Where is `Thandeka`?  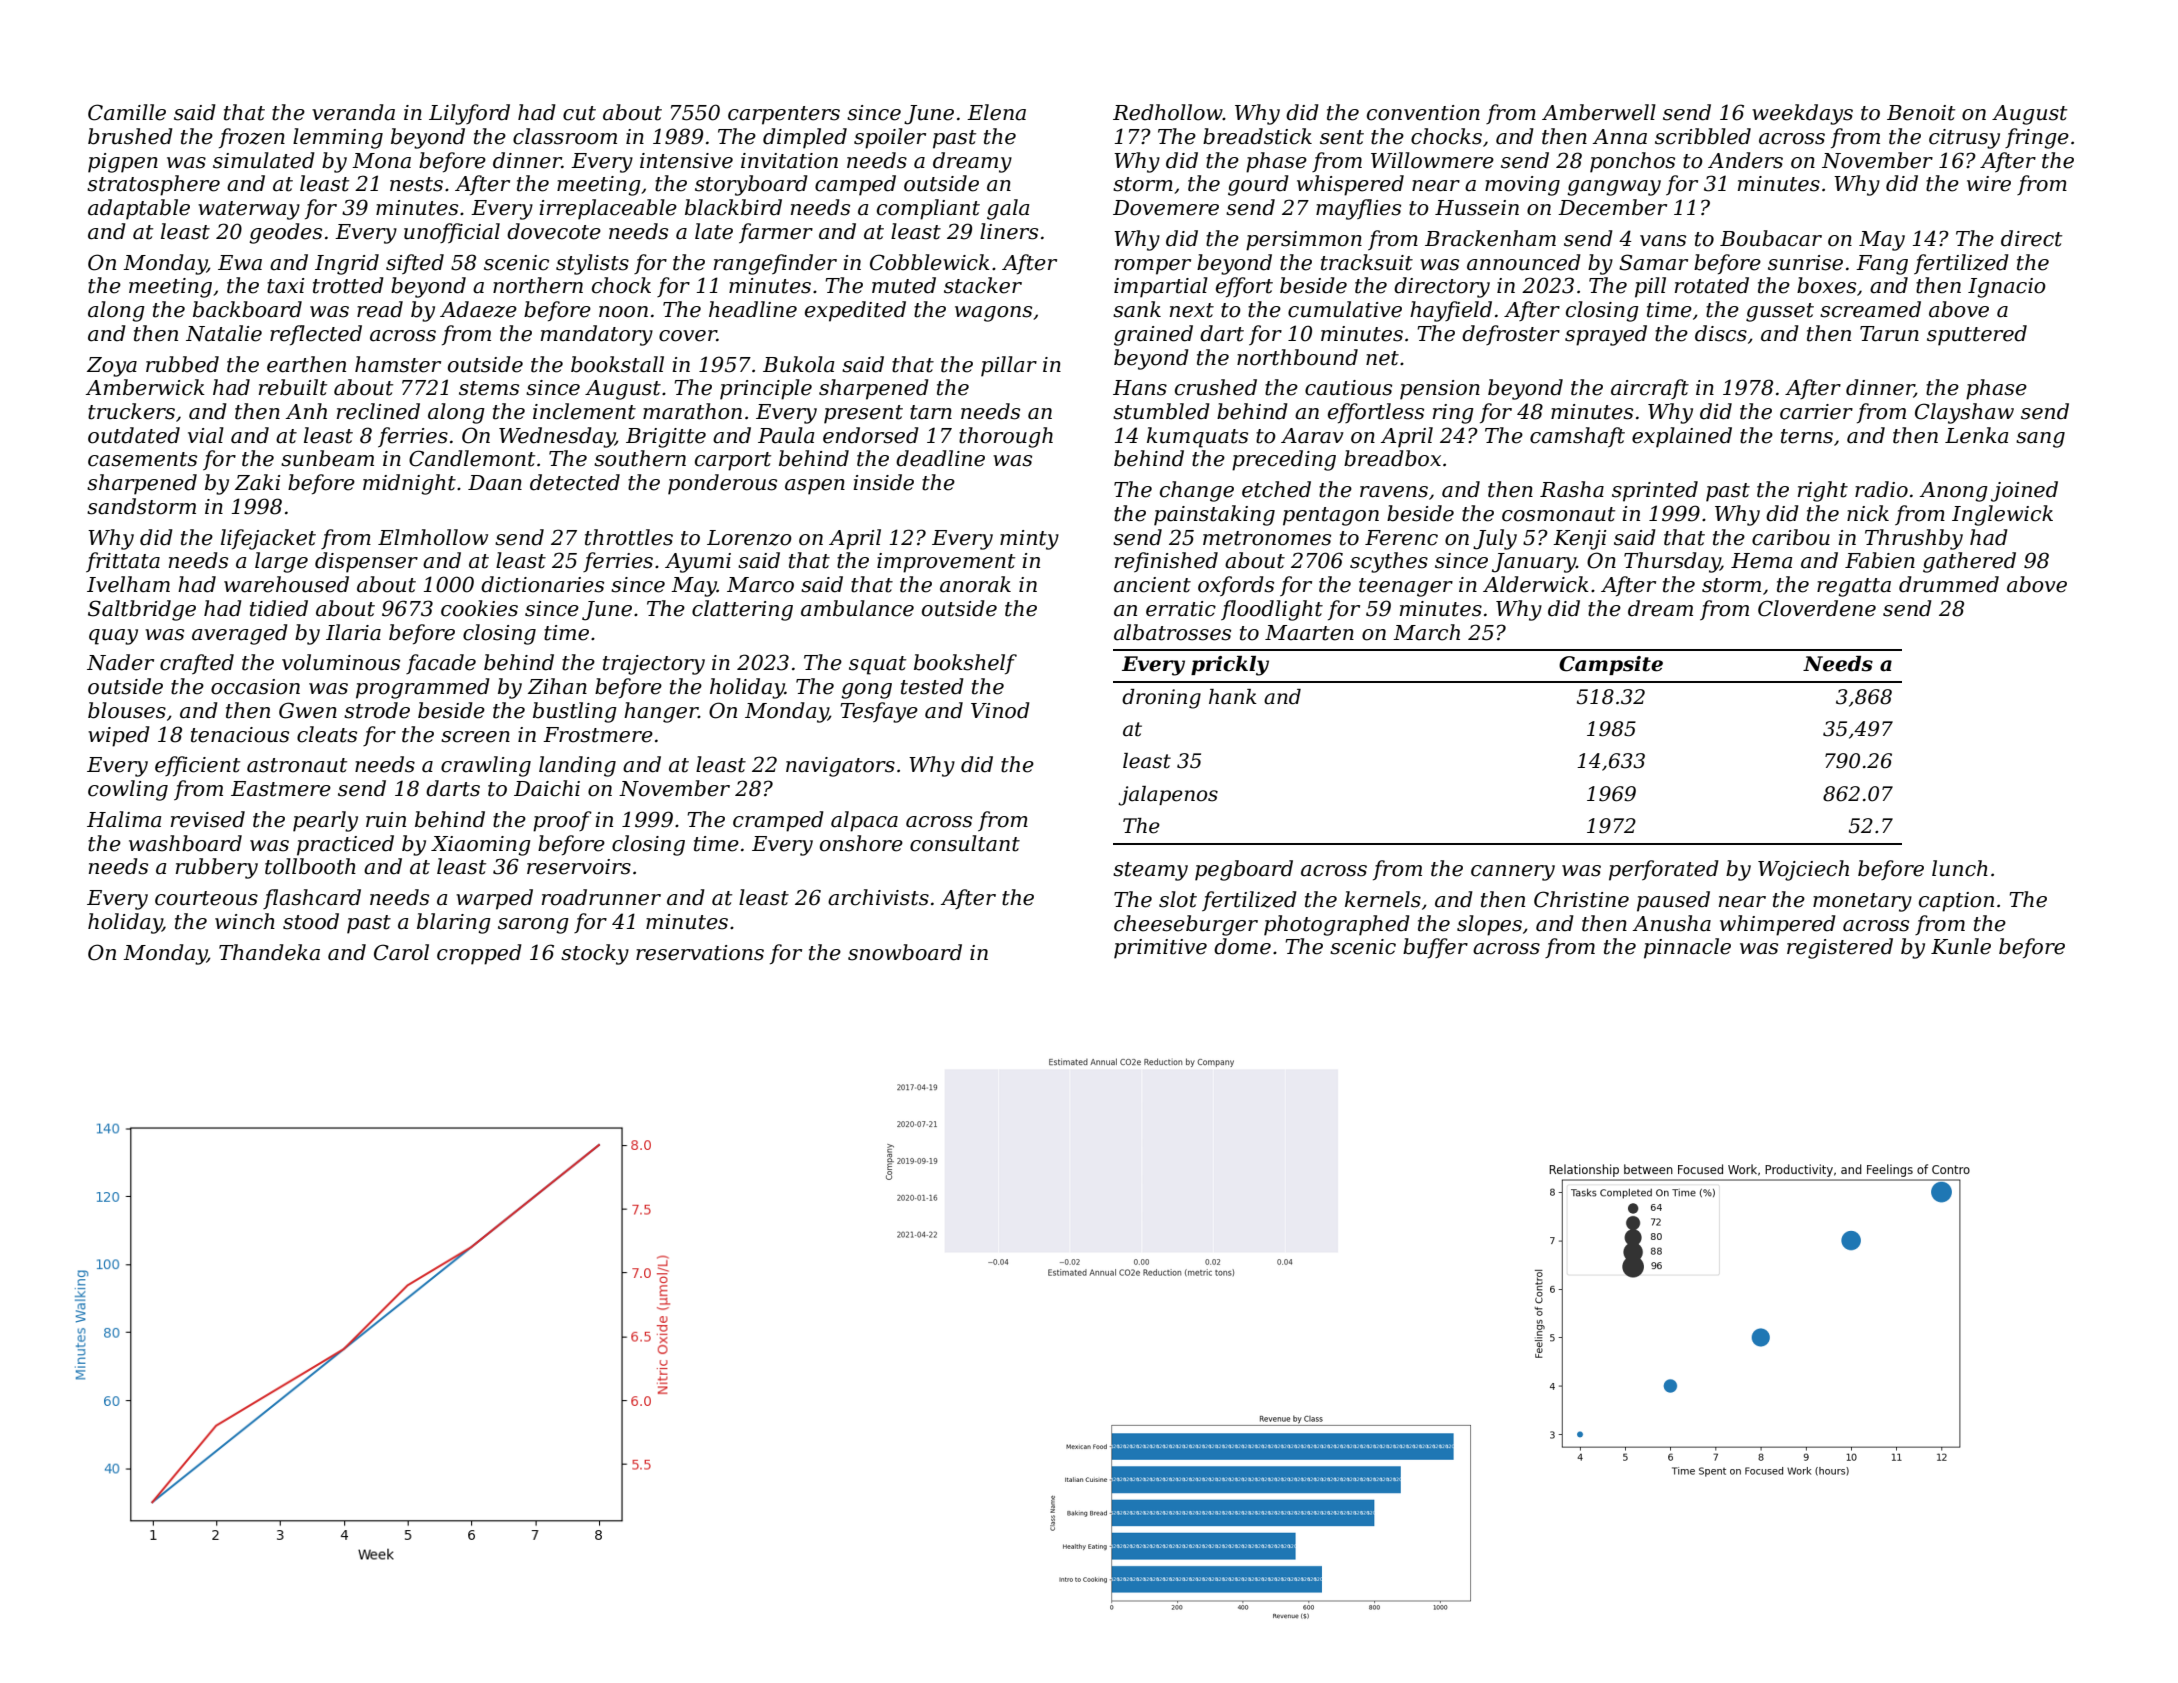
Thandeka is located at coordinates (269, 952).
